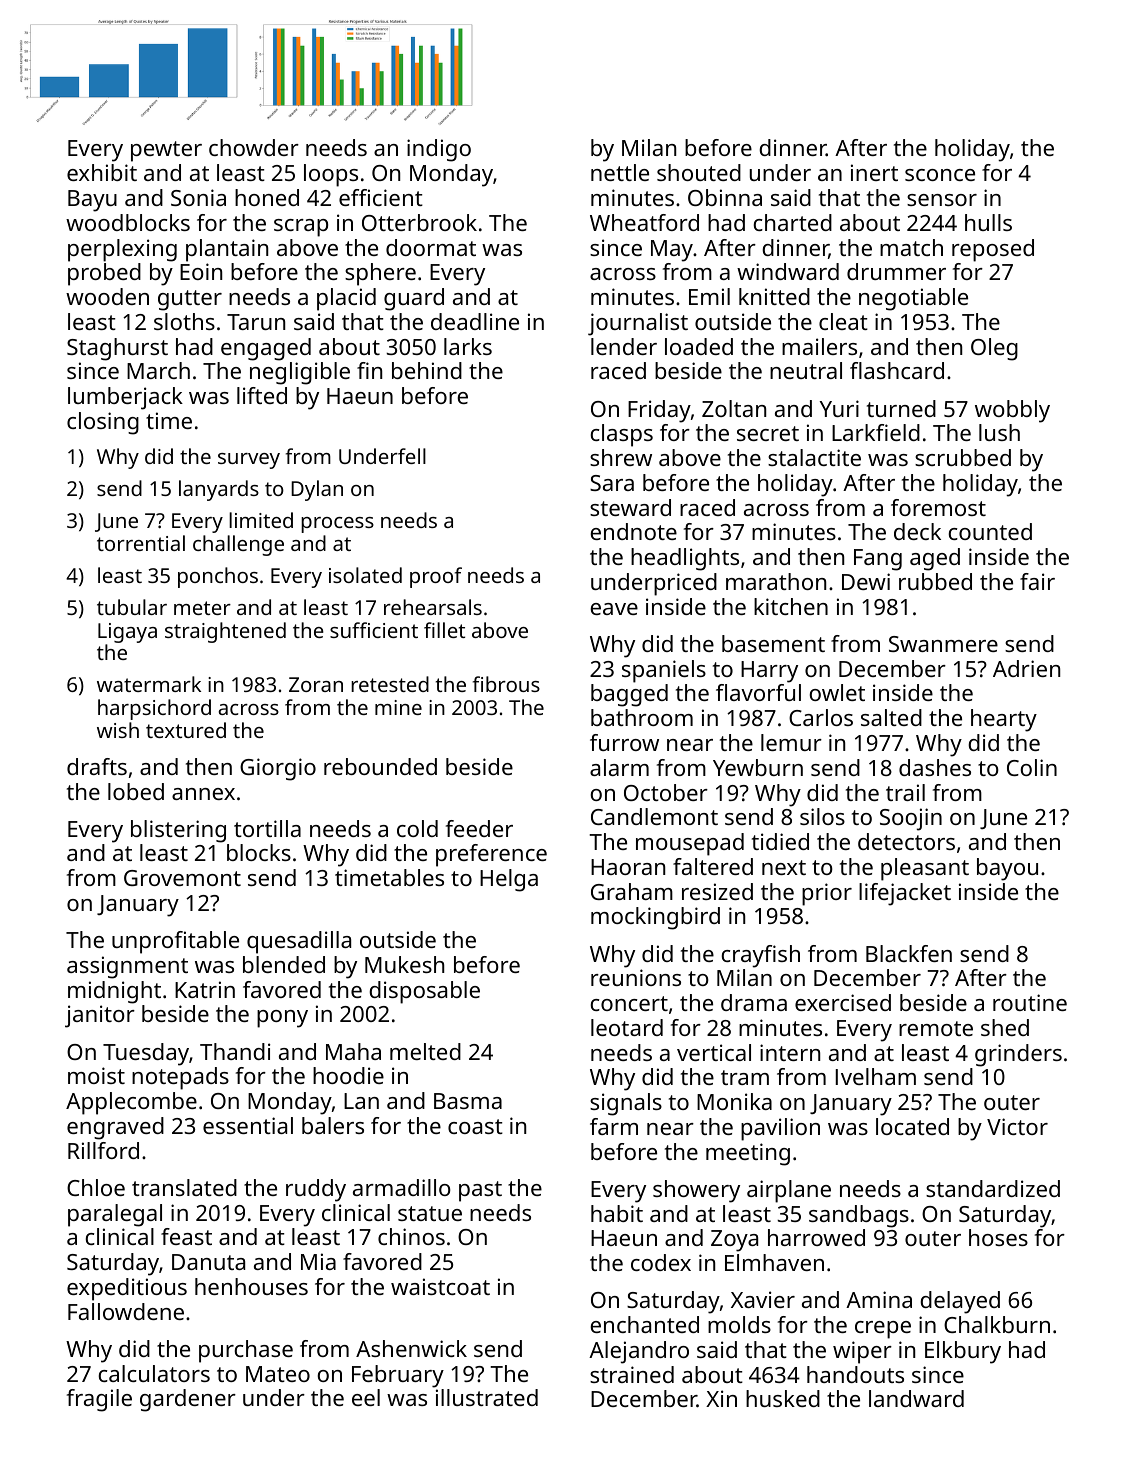 The width and height of the page is (1138, 1473). I want to click on moist, so click(96, 1075).
